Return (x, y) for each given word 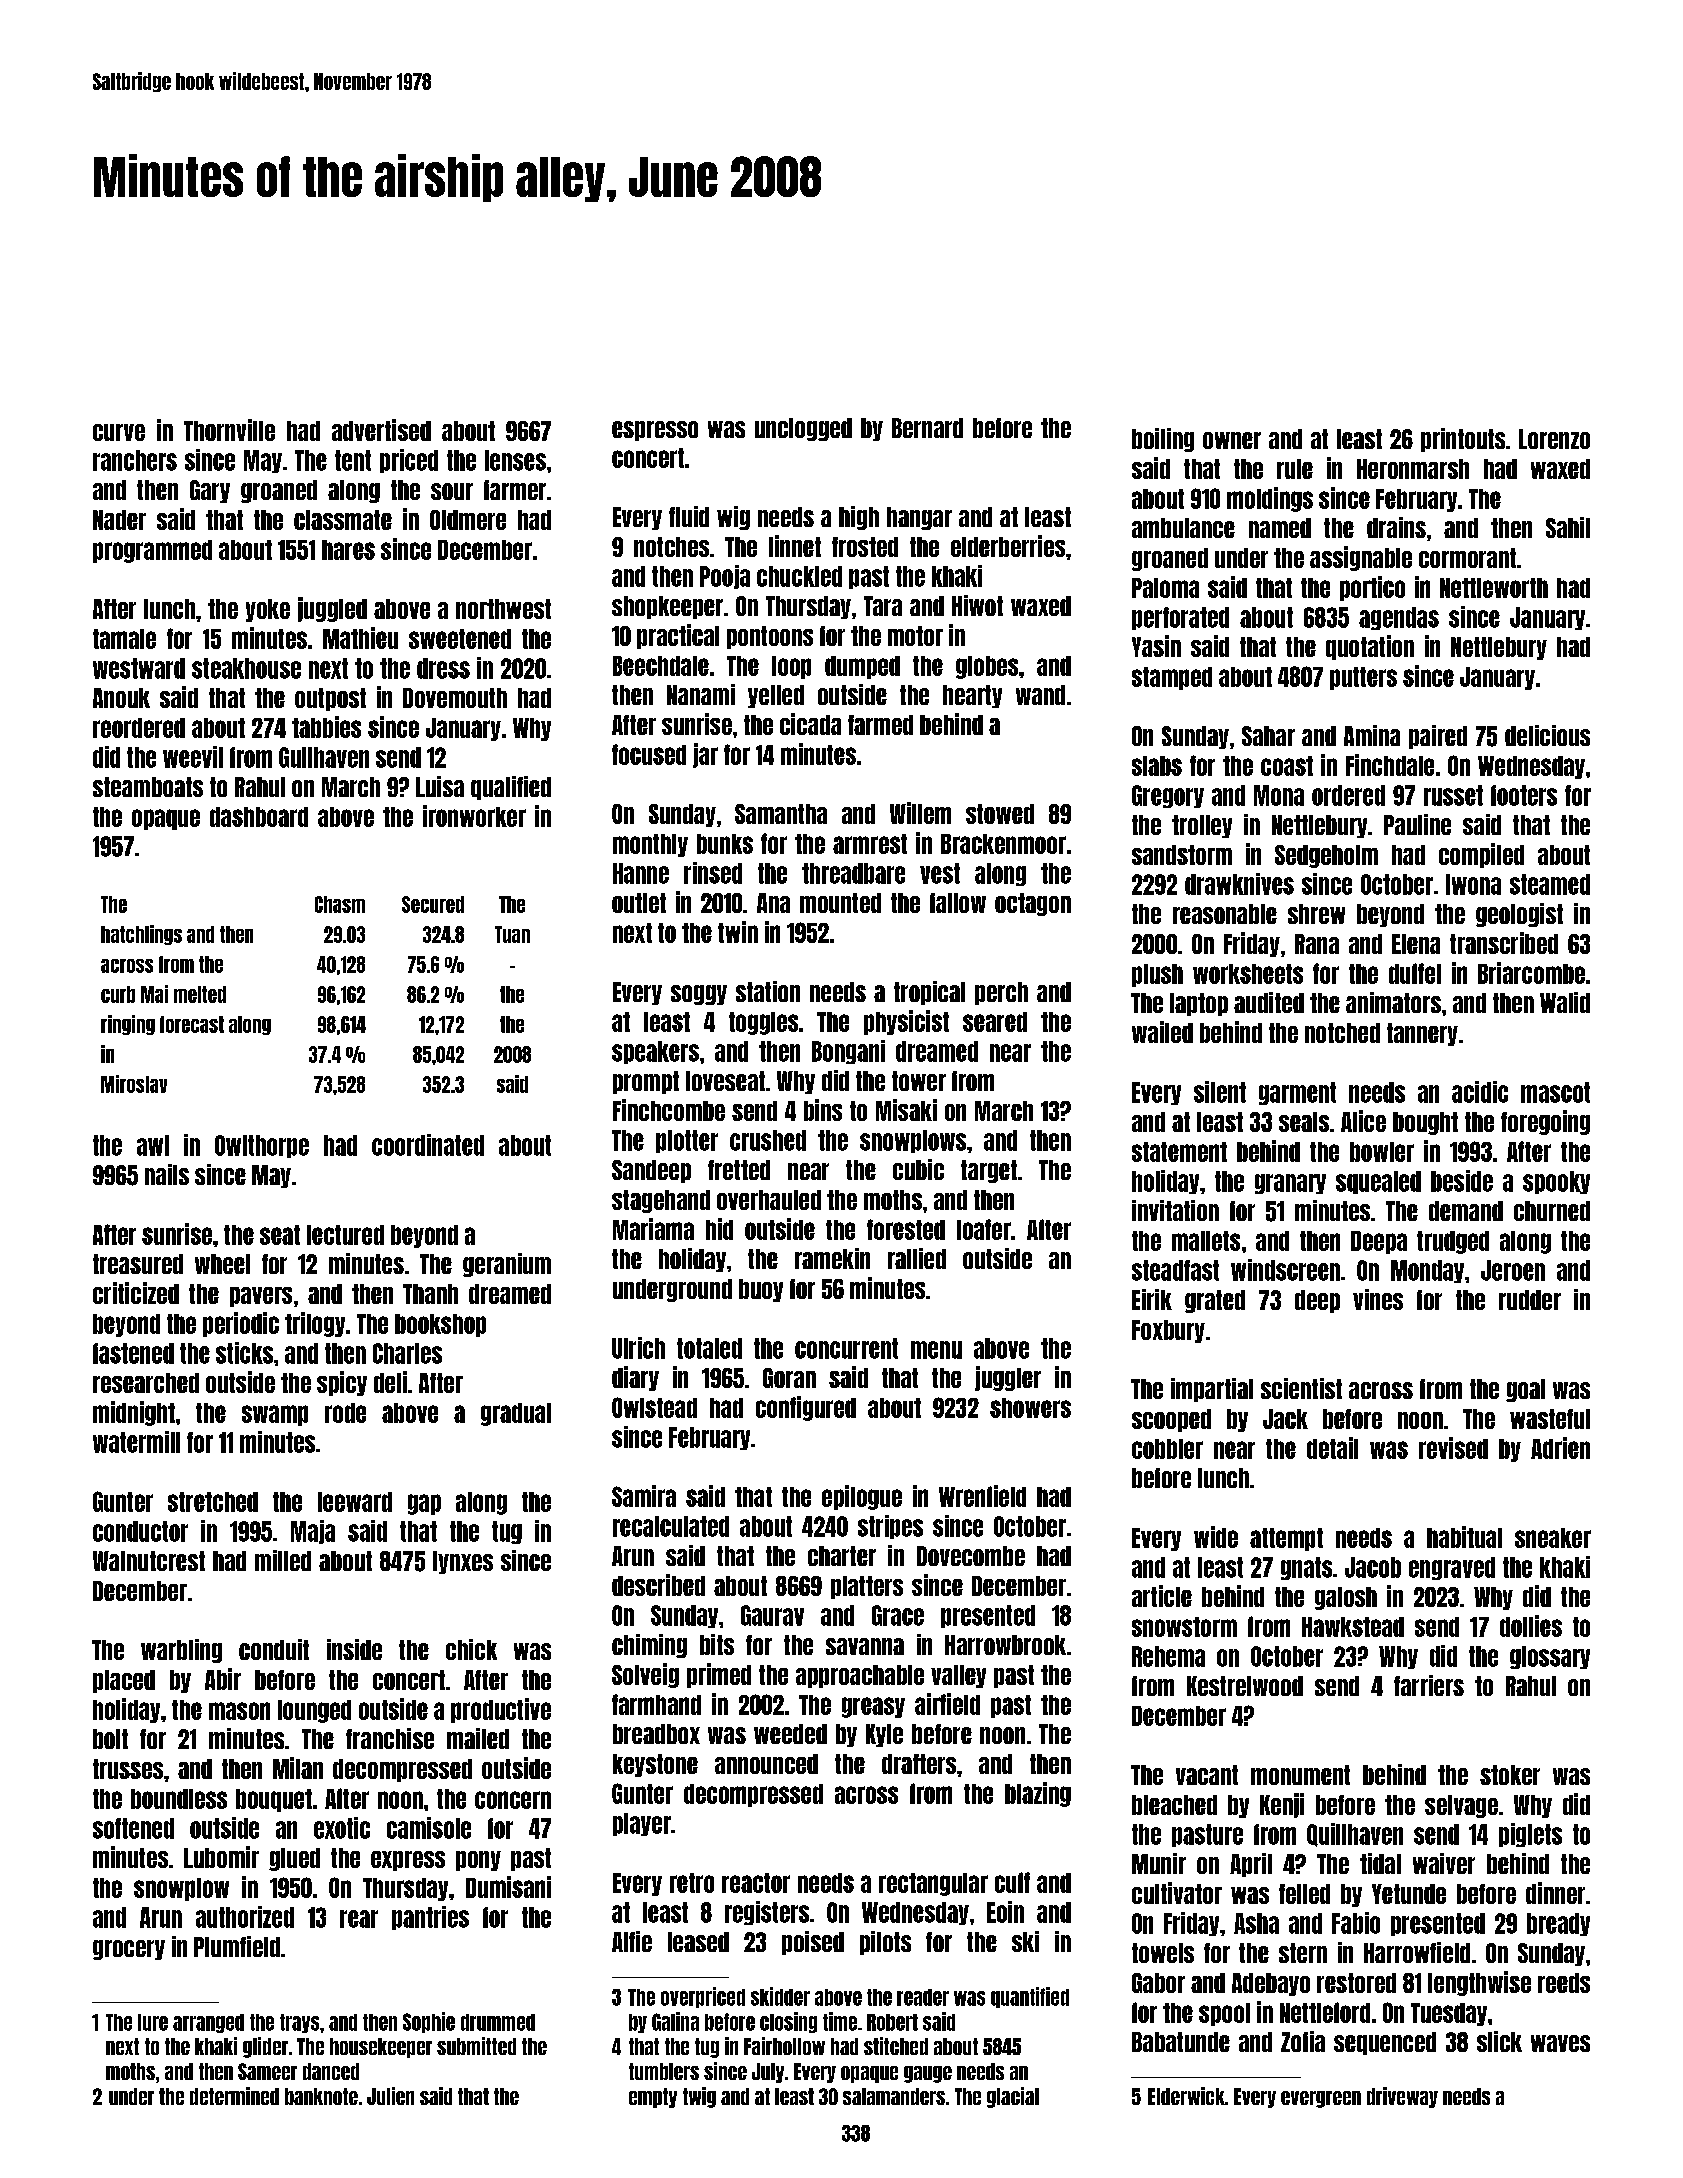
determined (234, 2096)
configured (806, 1408)
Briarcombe (1531, 973)
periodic (241, 1324)
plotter (687, 1141)
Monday (1427, 1271)
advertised (381, 430)
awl (153, 1145)
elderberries (1008, 546)
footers (1524, 795)
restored (1356, 1983)
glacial (1013, 2097)
